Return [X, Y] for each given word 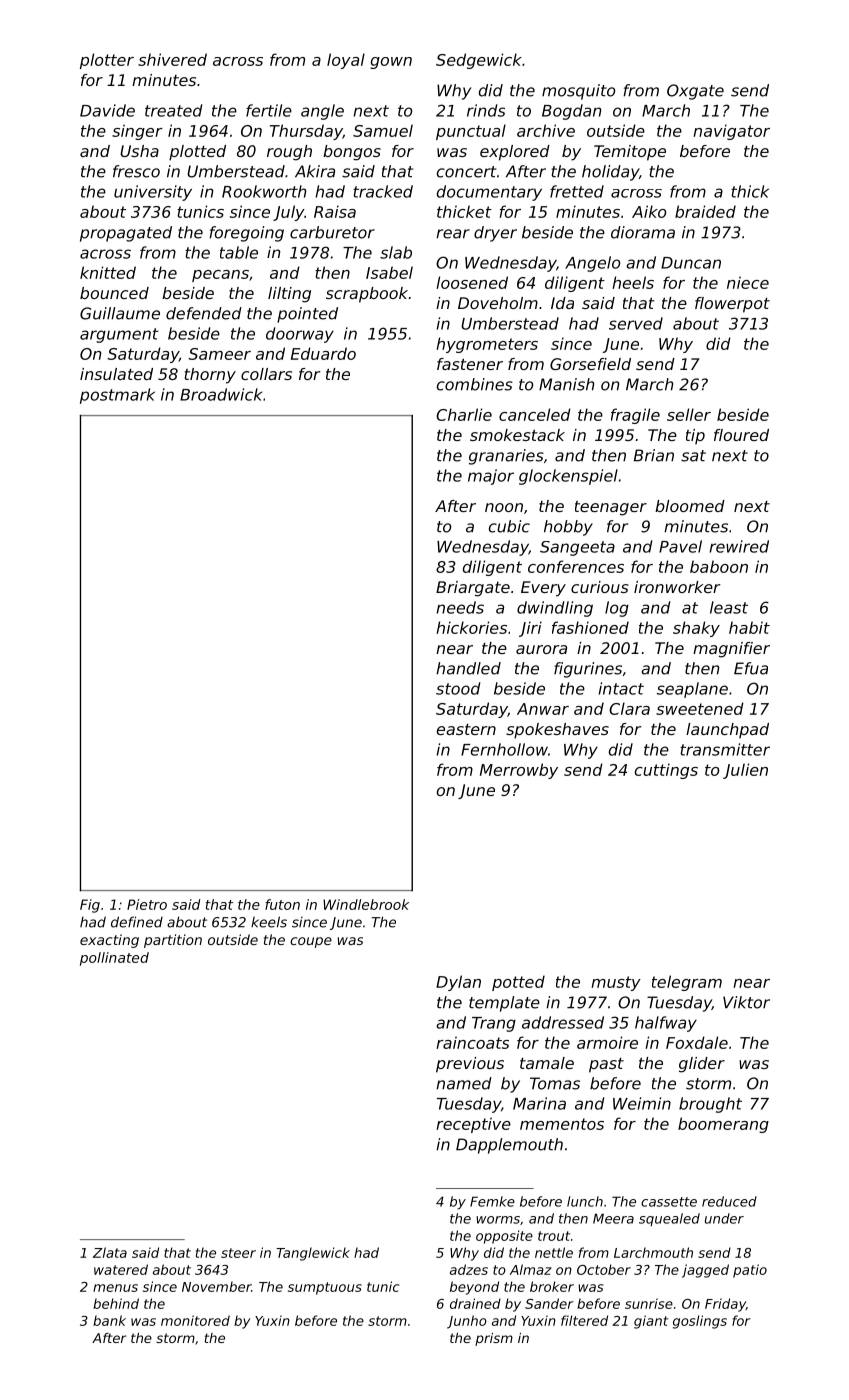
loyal [346, 61]
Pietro [147, 904]
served [636, 323]
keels [269, 922]
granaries [506, 457]
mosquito [578, 92]
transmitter [725, 749]
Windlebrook [366, 904]
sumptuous [325, 1288]
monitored [195, 1320]
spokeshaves [557, 731]
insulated [116, 374]
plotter [107, 61]
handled [468, 668]
